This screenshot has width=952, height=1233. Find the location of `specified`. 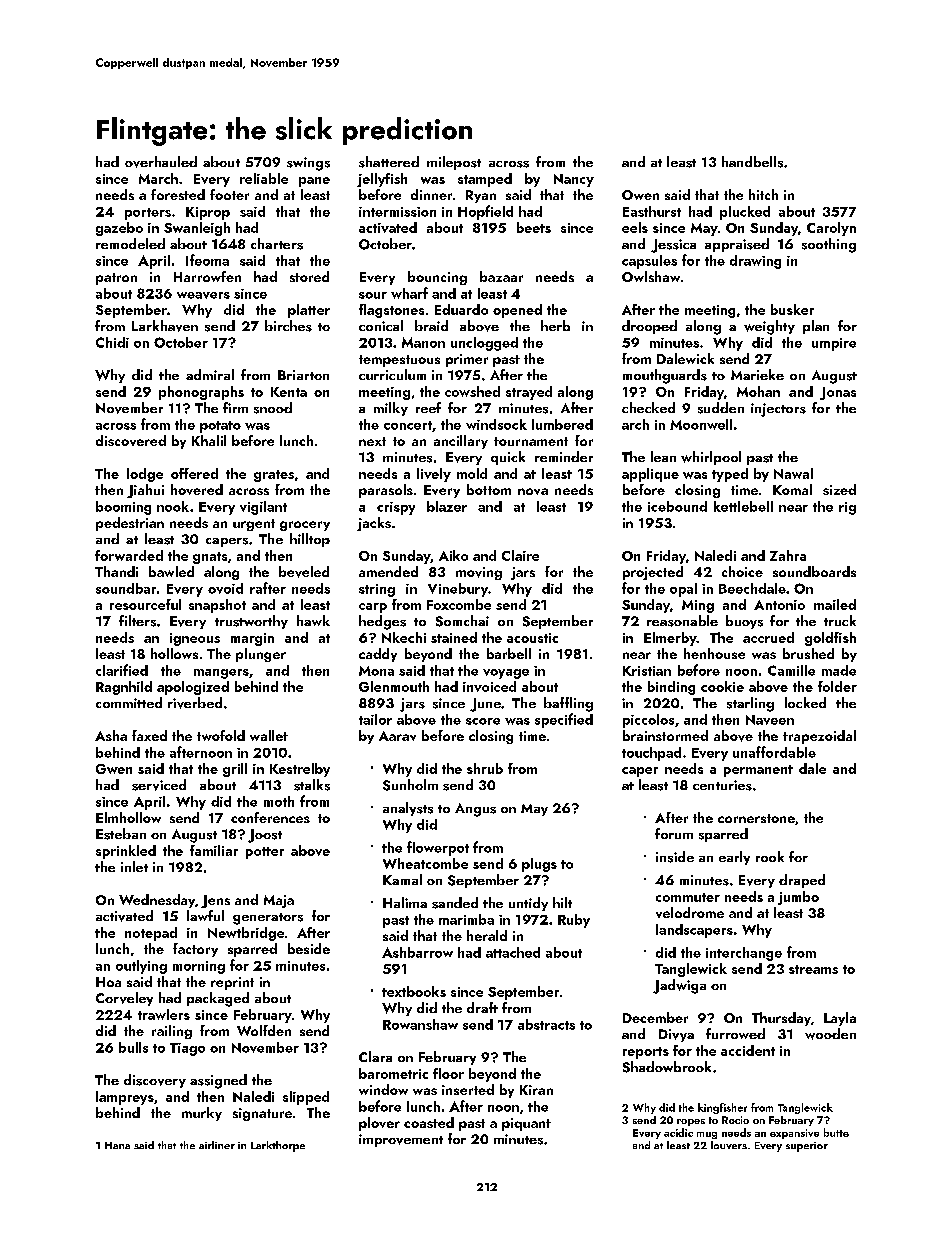

specified is located at coordinates (564, 720).
